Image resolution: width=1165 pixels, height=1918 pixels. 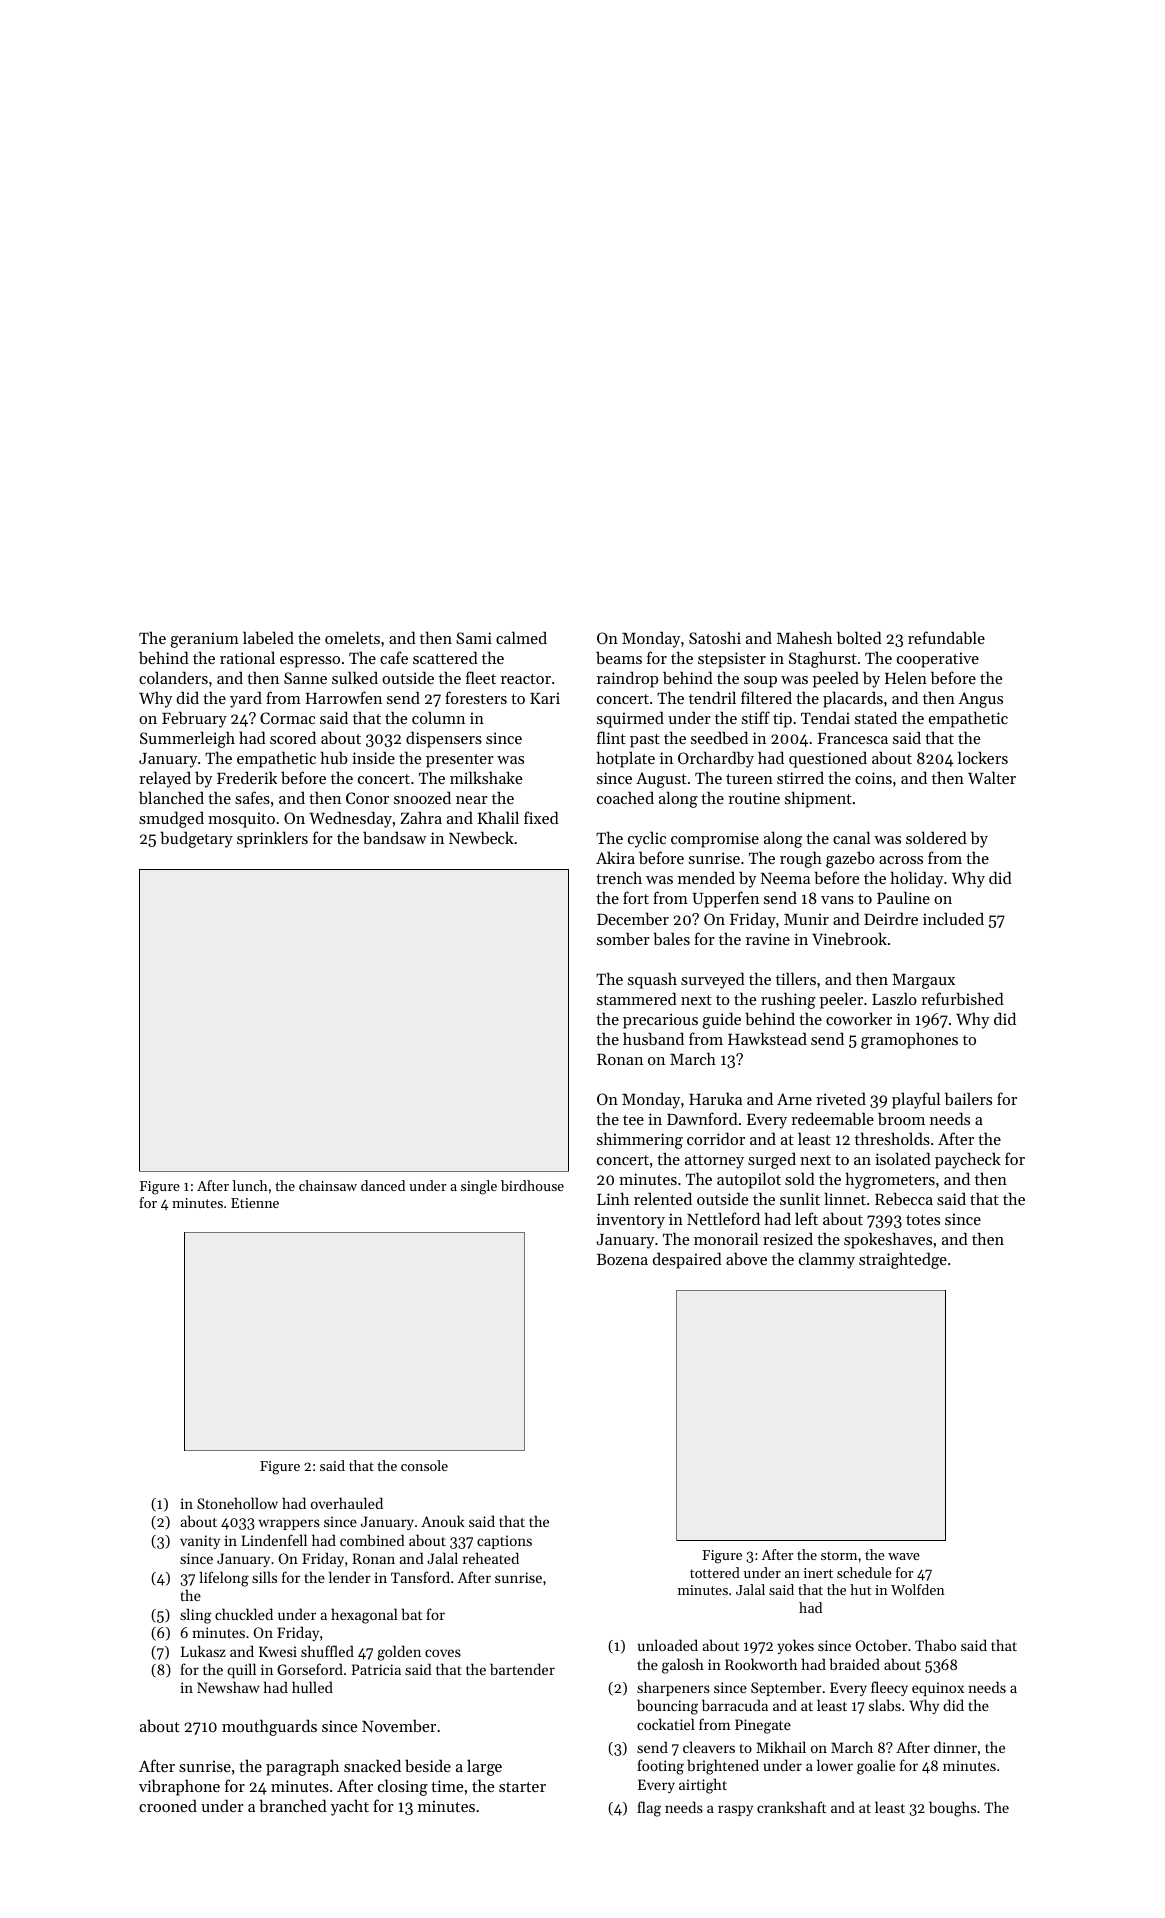 I want to click on Etienne, so click(x=255, y=1203).
